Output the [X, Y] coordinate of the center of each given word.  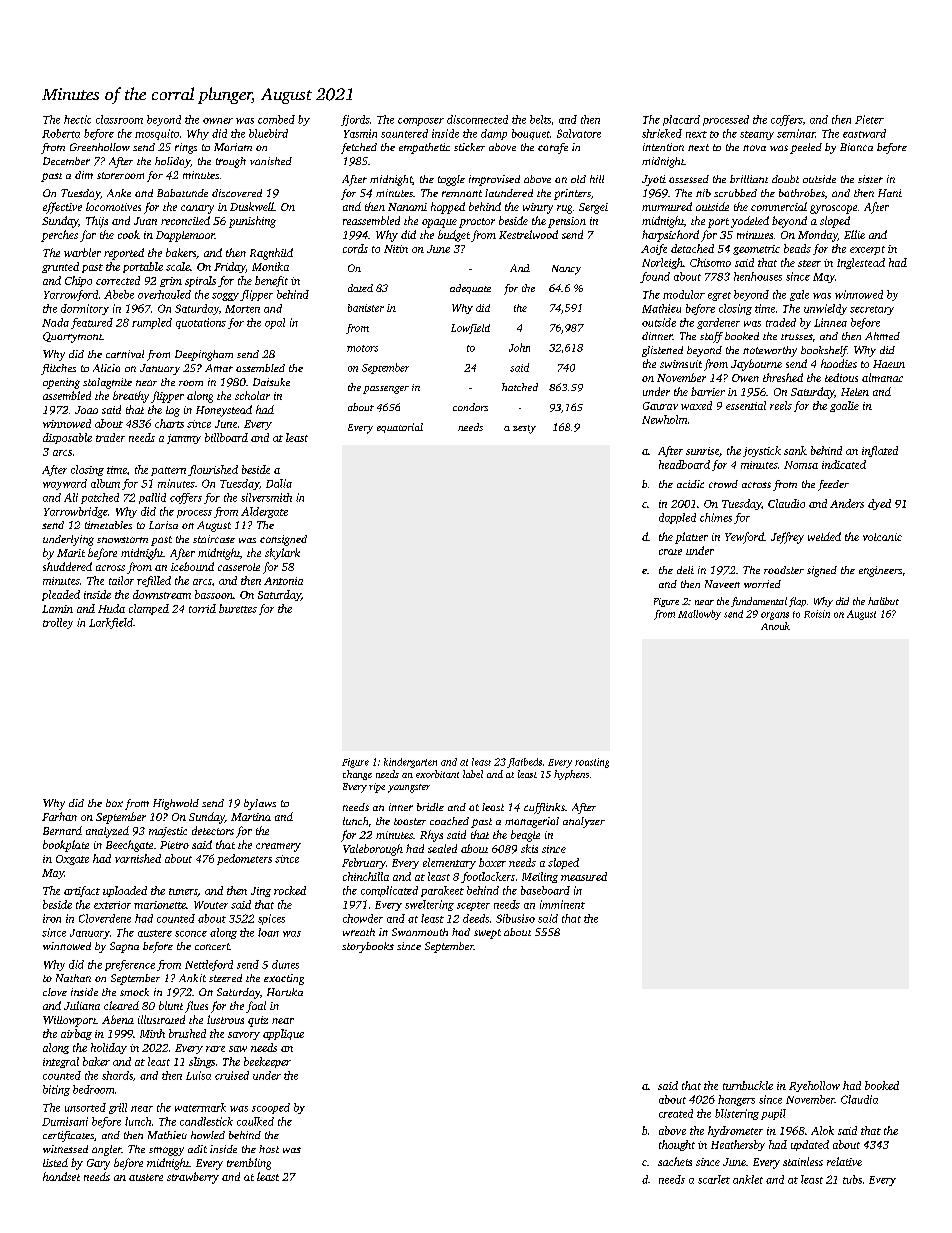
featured [92, 323]
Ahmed [882, 336]
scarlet [714, 1179]
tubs [852, 1179]
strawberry [193, 1178]
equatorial [400, 428]
